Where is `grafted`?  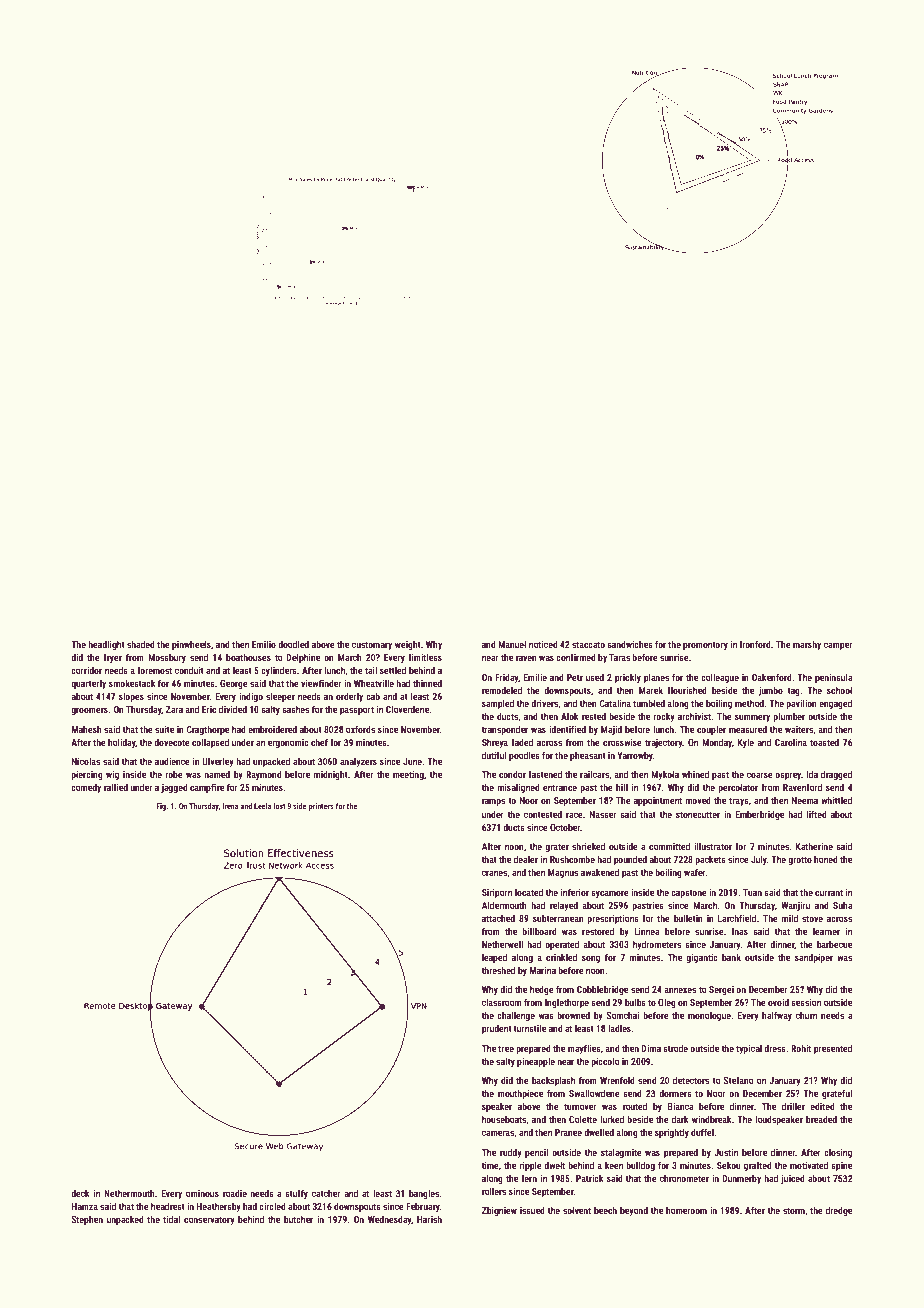 grafted is located at coordinates (758, 1166).
